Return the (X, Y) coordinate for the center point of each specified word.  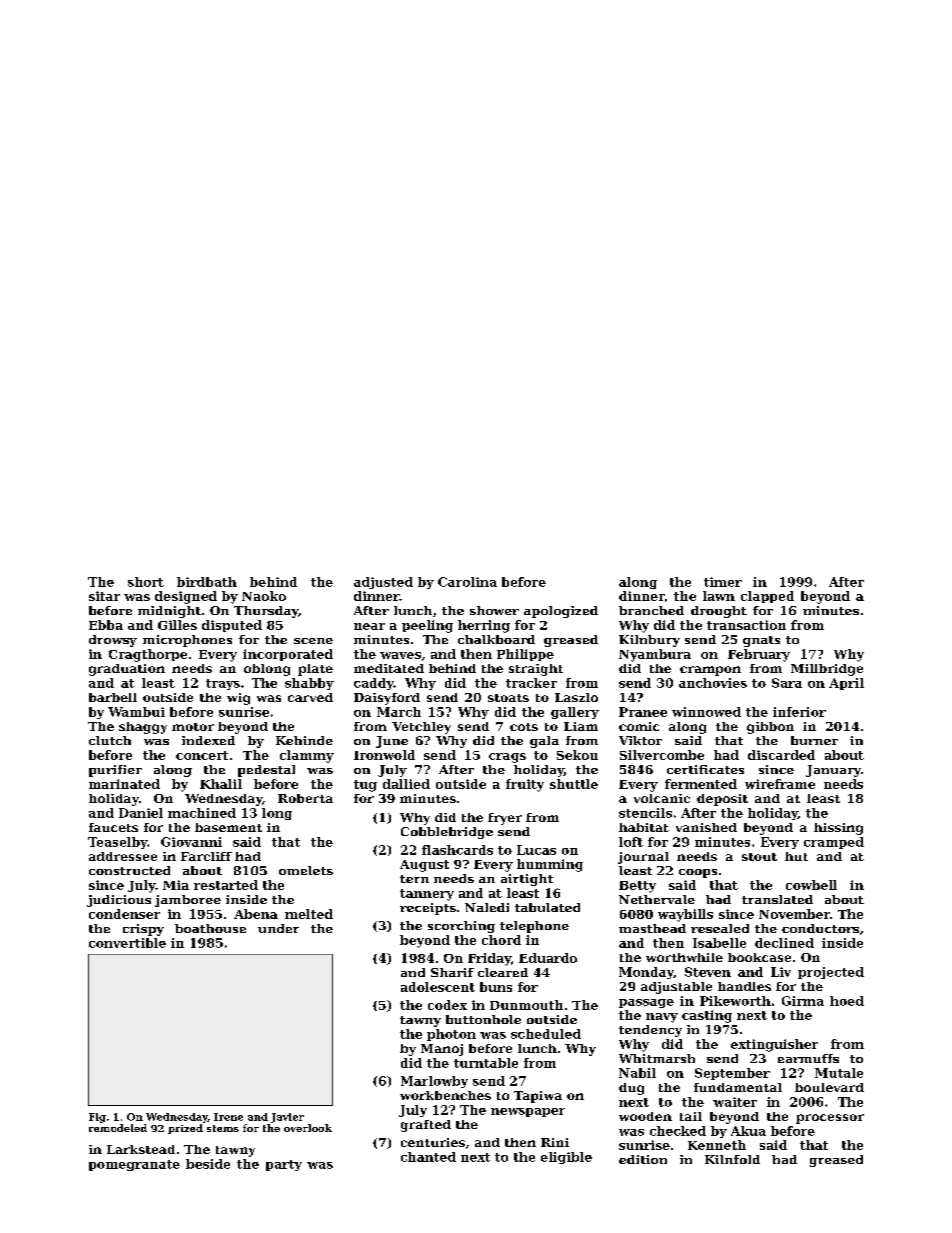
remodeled (118, 1128)
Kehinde (304, 740)
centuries (433, 1142)
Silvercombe (662, 755)
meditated (389, 668)
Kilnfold (732, 1159)
